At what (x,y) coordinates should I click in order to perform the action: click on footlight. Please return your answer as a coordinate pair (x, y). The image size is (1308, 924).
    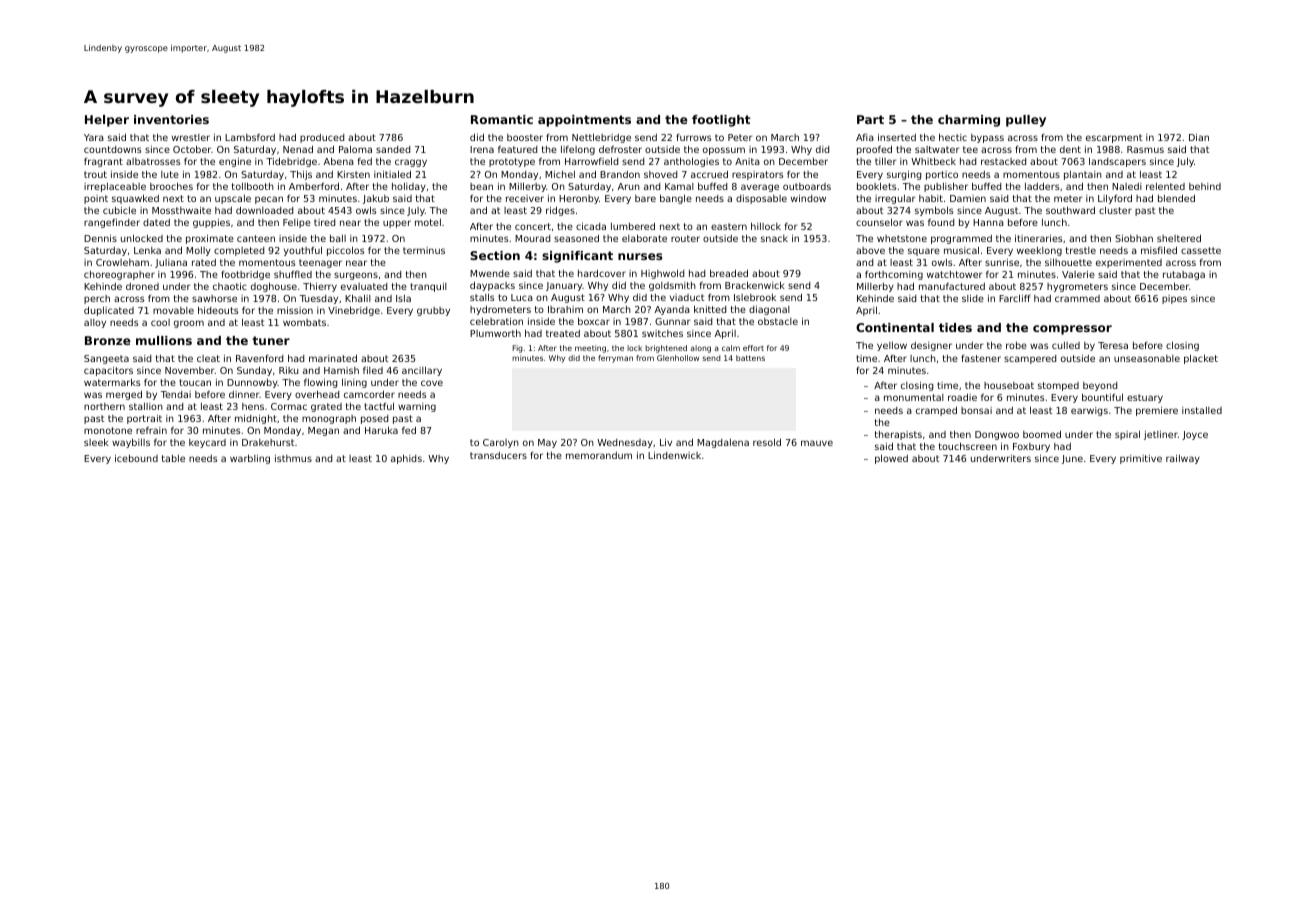
    Looking at the image, I should click on (721, 121).
